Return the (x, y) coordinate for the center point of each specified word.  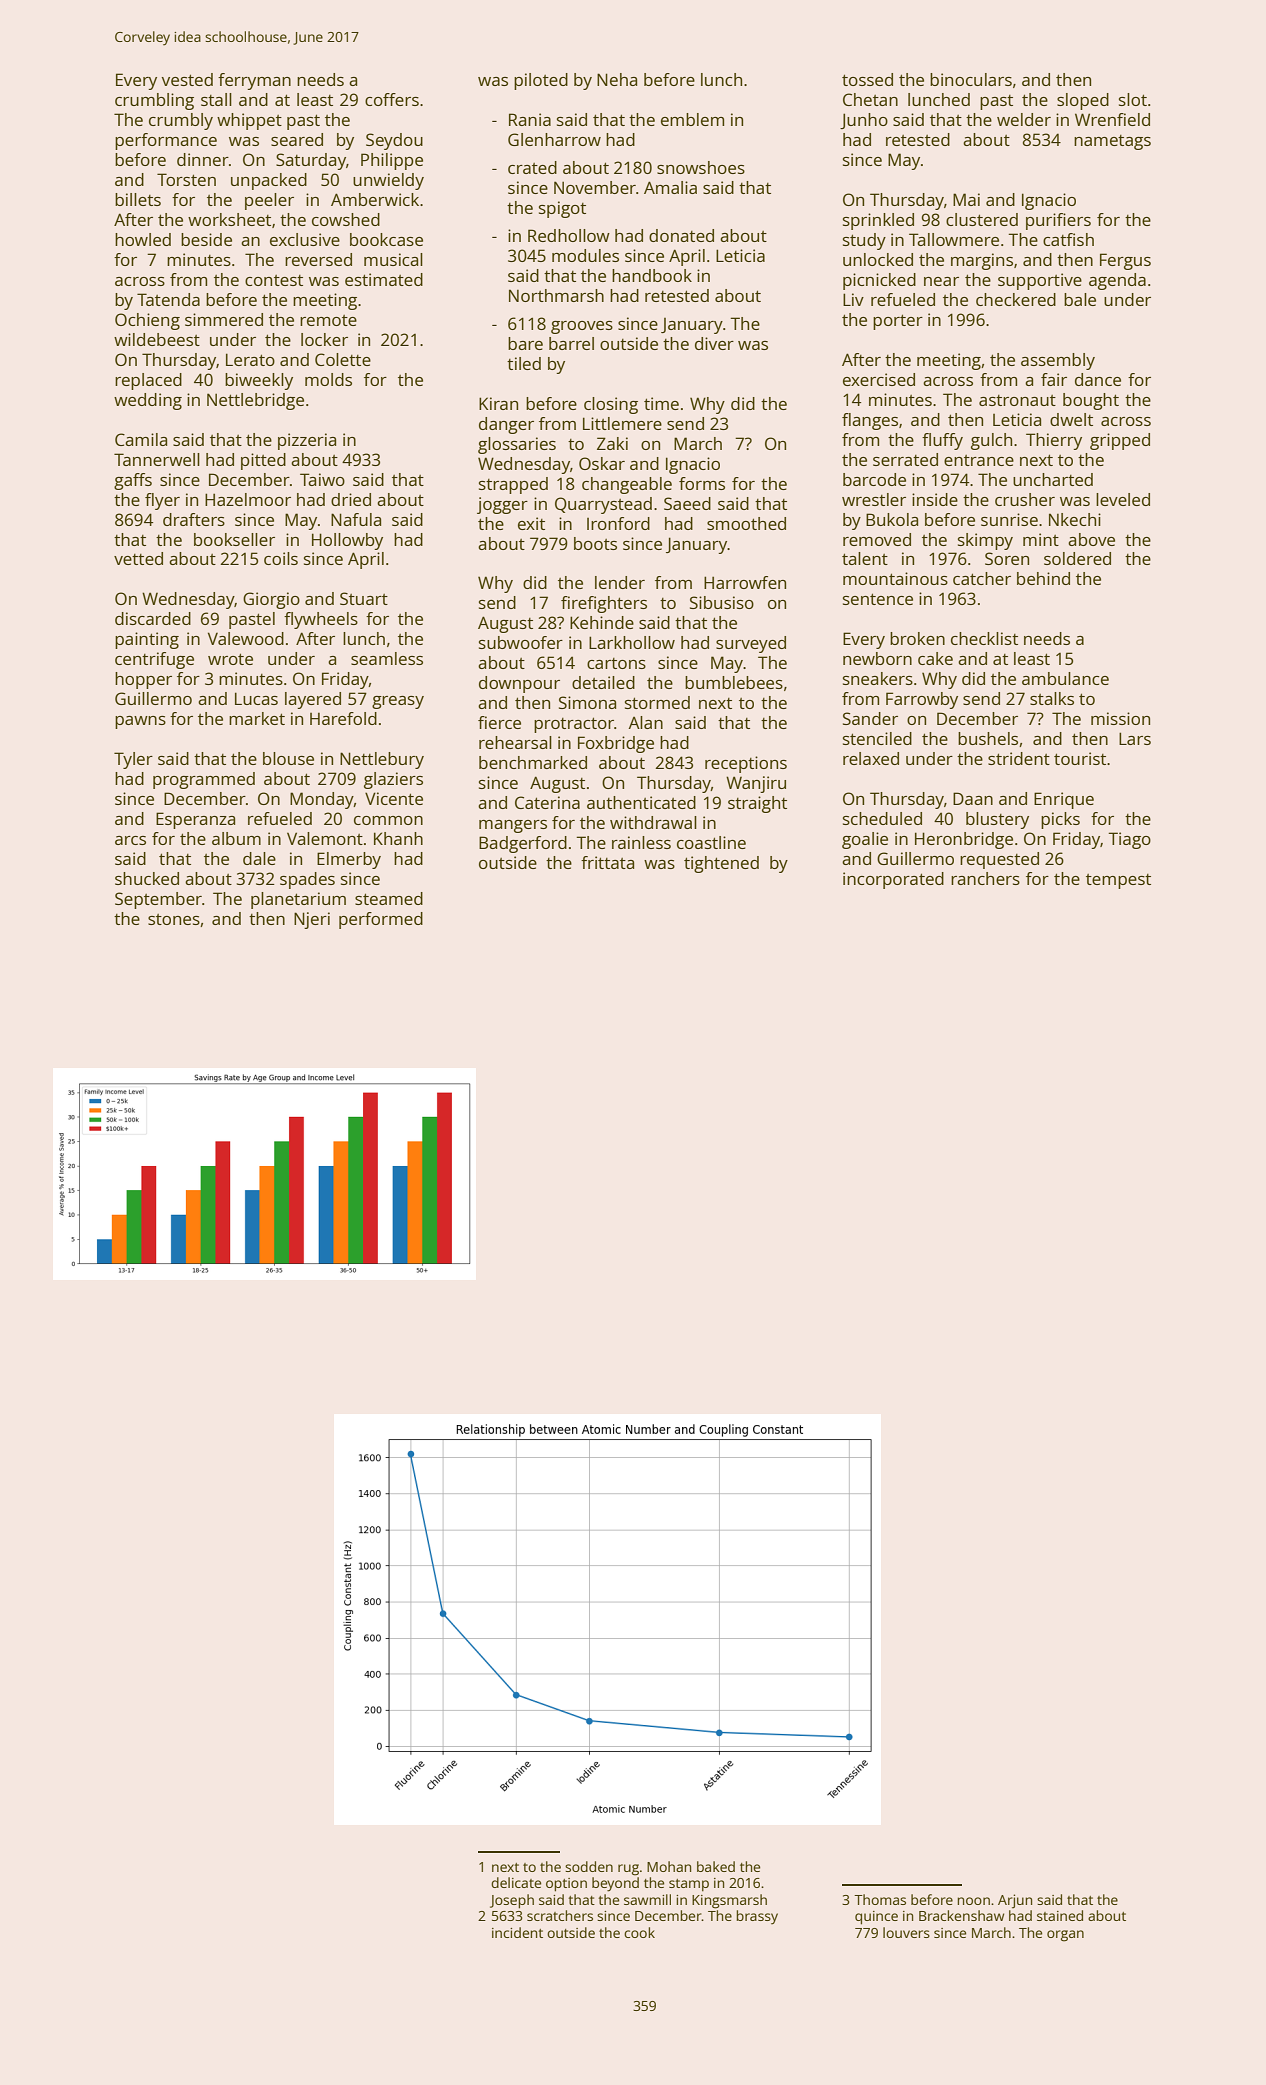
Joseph (512, 1901)
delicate (516, 1882)
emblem (692, 119)
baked (716, 1866)
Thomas (880, 1899)
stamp (689, 1885)
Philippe (392, 161)
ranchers (985, 878)
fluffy (942, 441)
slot (1133, 99)
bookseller (234, 539)
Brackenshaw (961, 1915)
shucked (147, 878)
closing (611, 405)
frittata (607, 862)
